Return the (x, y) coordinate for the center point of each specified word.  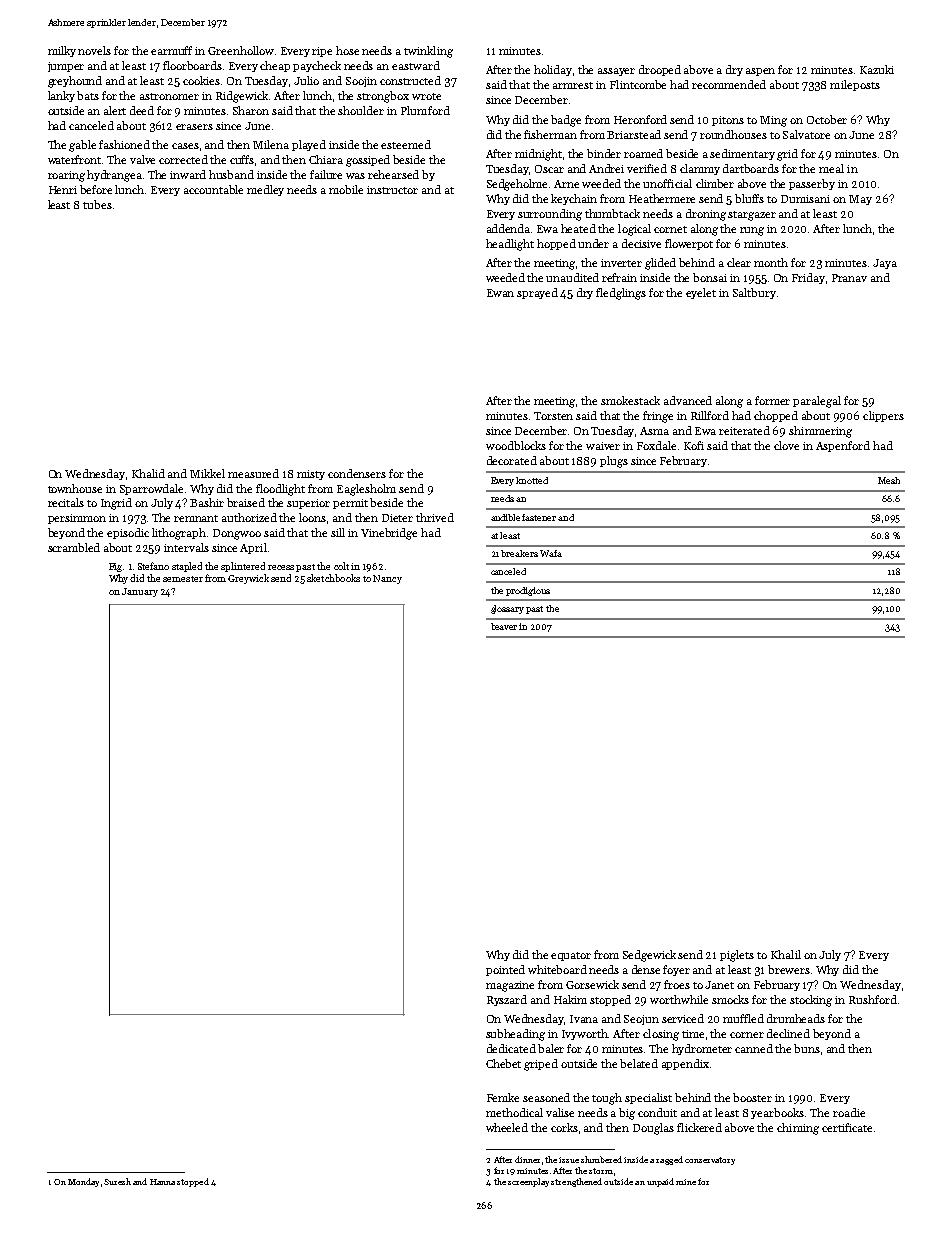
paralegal (817, 402)
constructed (410, 80)
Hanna (162, 1182)
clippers (883, 416)
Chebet (503, 1063)
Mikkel (207, 473)
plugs (614, 462)
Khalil (786, 954)
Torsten (553, 416)
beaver (504, 626)
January (140, 592)
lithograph (179, 534)
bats (88, 95)
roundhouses (733, 134)
